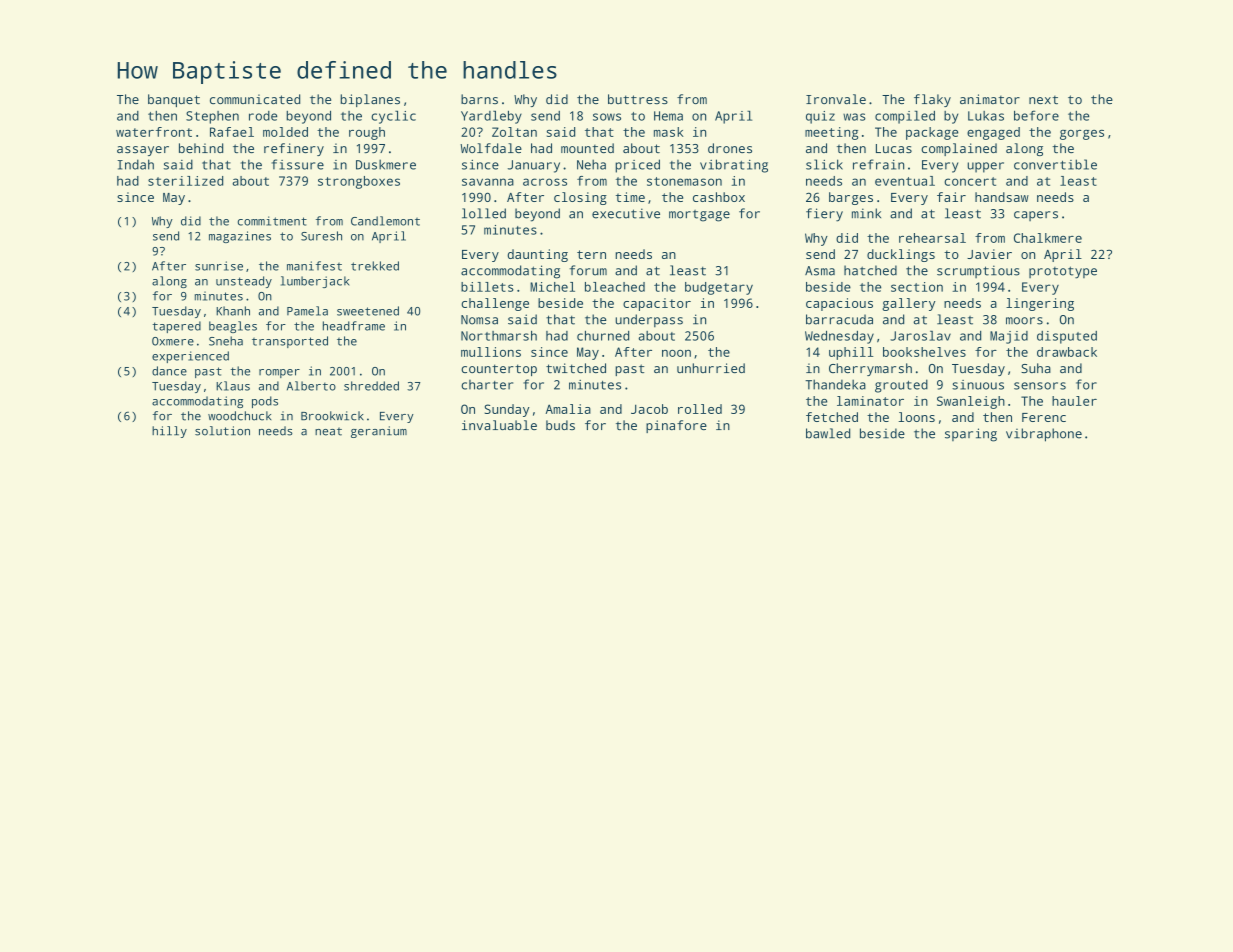 The width and height of the page is (1233, 952). I want to click on geranium, so click(379, 432).
